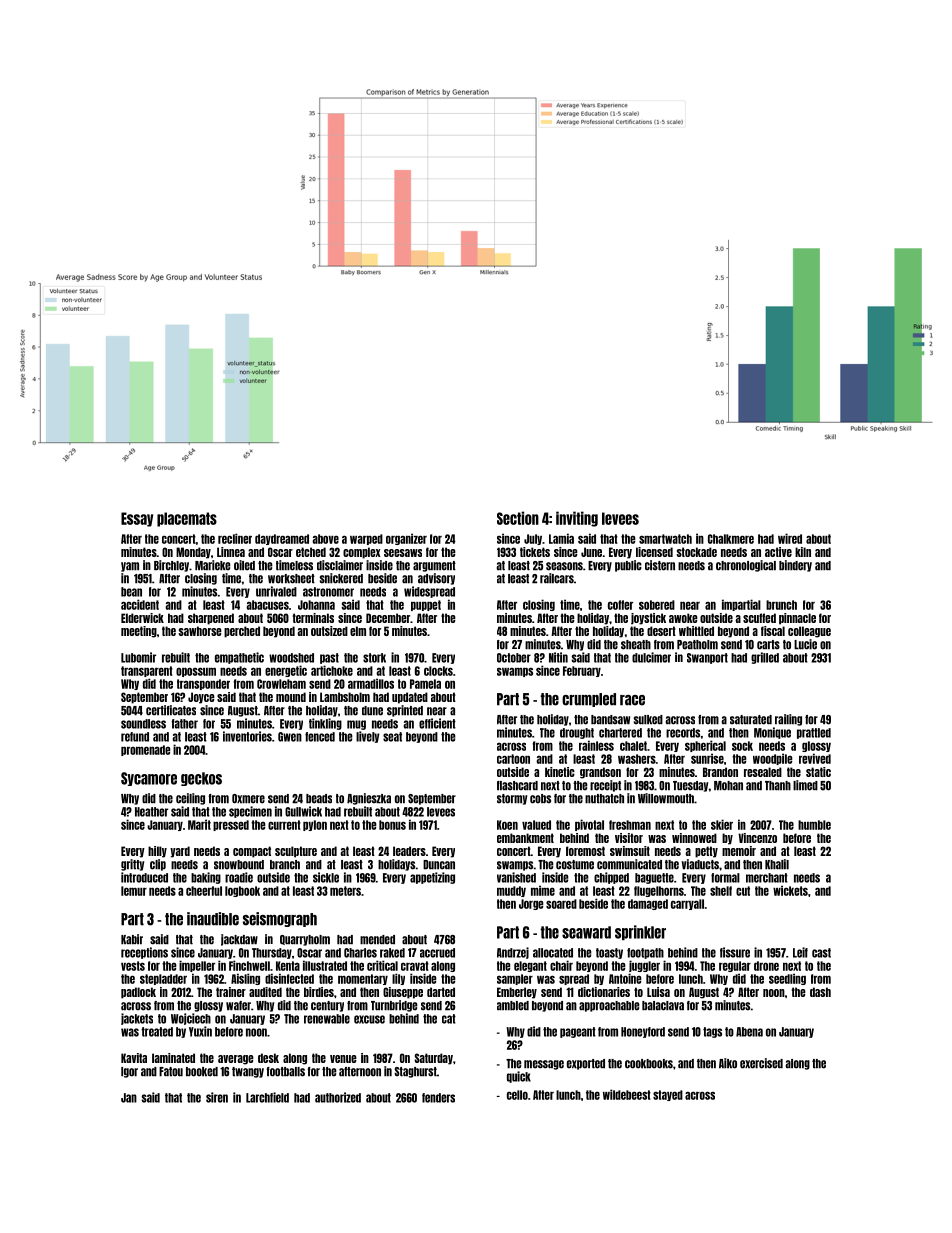  What do you see at coordinates (577, 519) in the screenshot?
I see `inviting` at bounding box center [577, 519].
